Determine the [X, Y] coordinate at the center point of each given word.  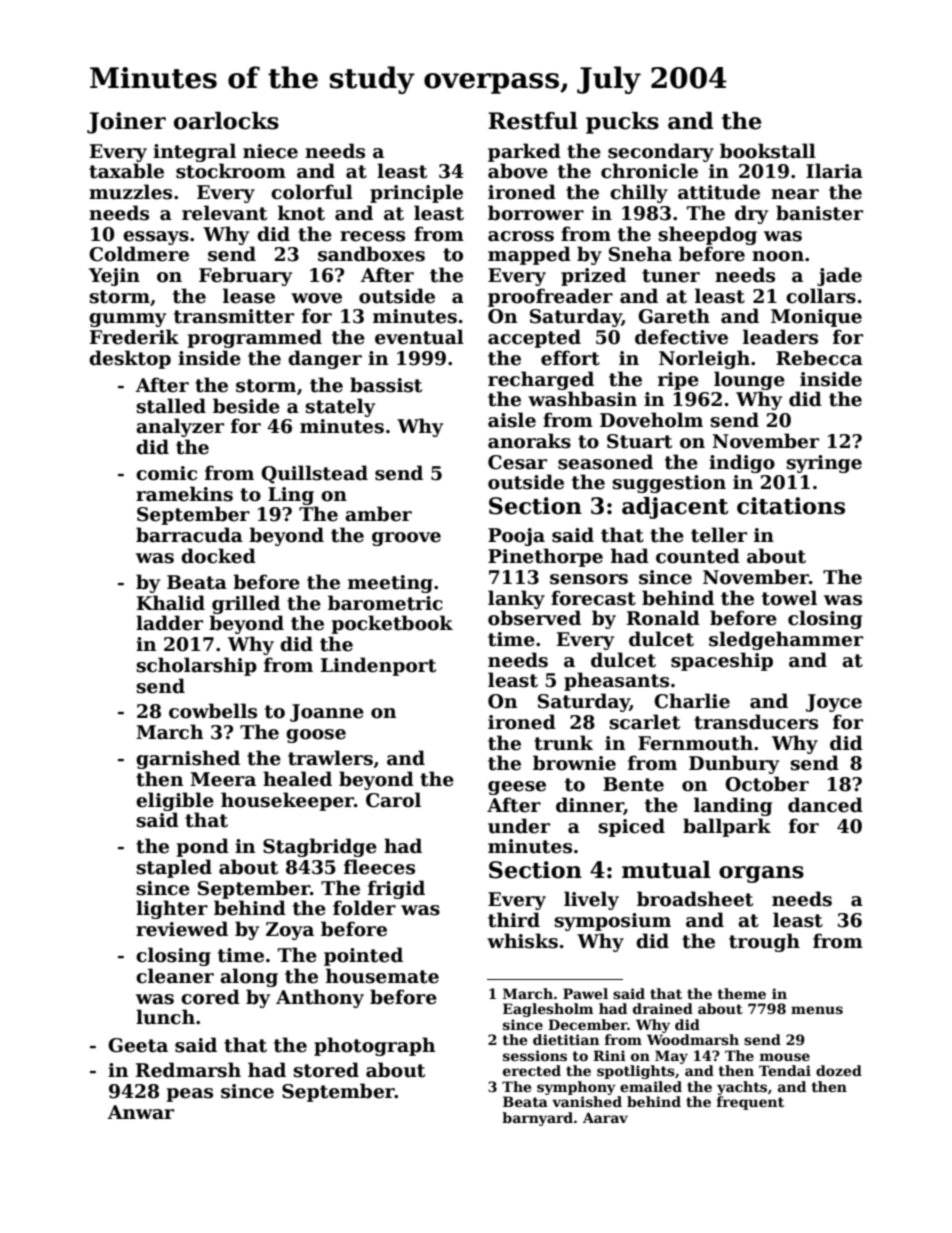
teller [719, 535]
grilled [246, 604]
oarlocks [226, 121]
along [249, 977]
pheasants [616, 681]
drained [663, 1008]
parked [524, 152]
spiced [631, 827]
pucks [622, 123]
